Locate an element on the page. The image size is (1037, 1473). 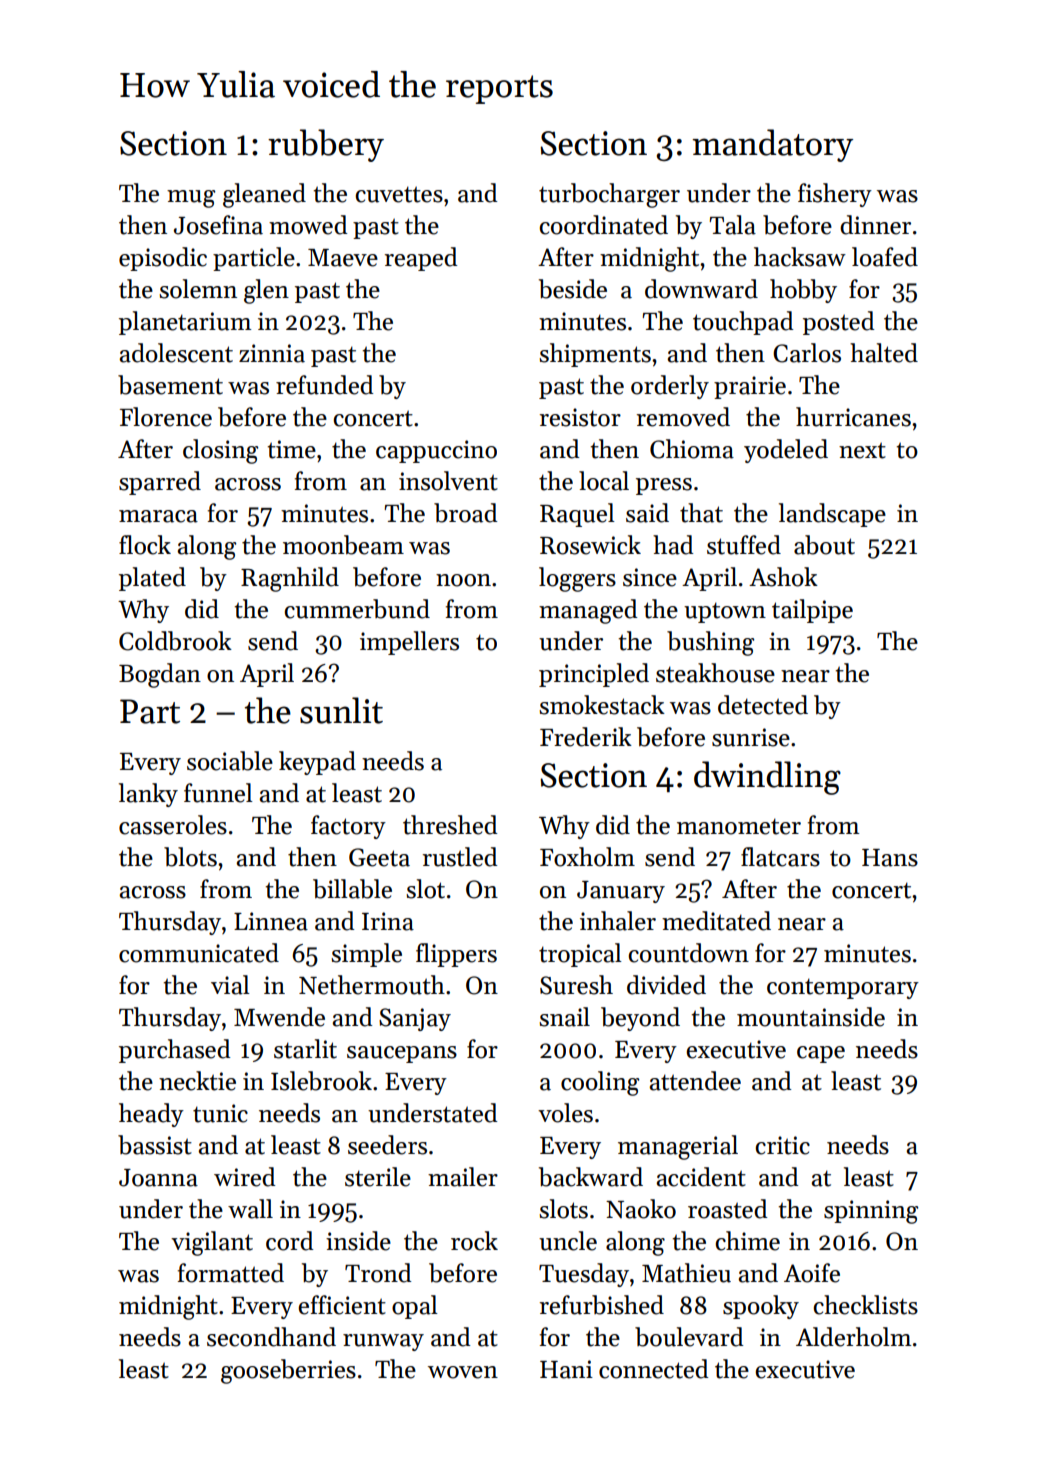
local is located at coordinates (604, 481).
